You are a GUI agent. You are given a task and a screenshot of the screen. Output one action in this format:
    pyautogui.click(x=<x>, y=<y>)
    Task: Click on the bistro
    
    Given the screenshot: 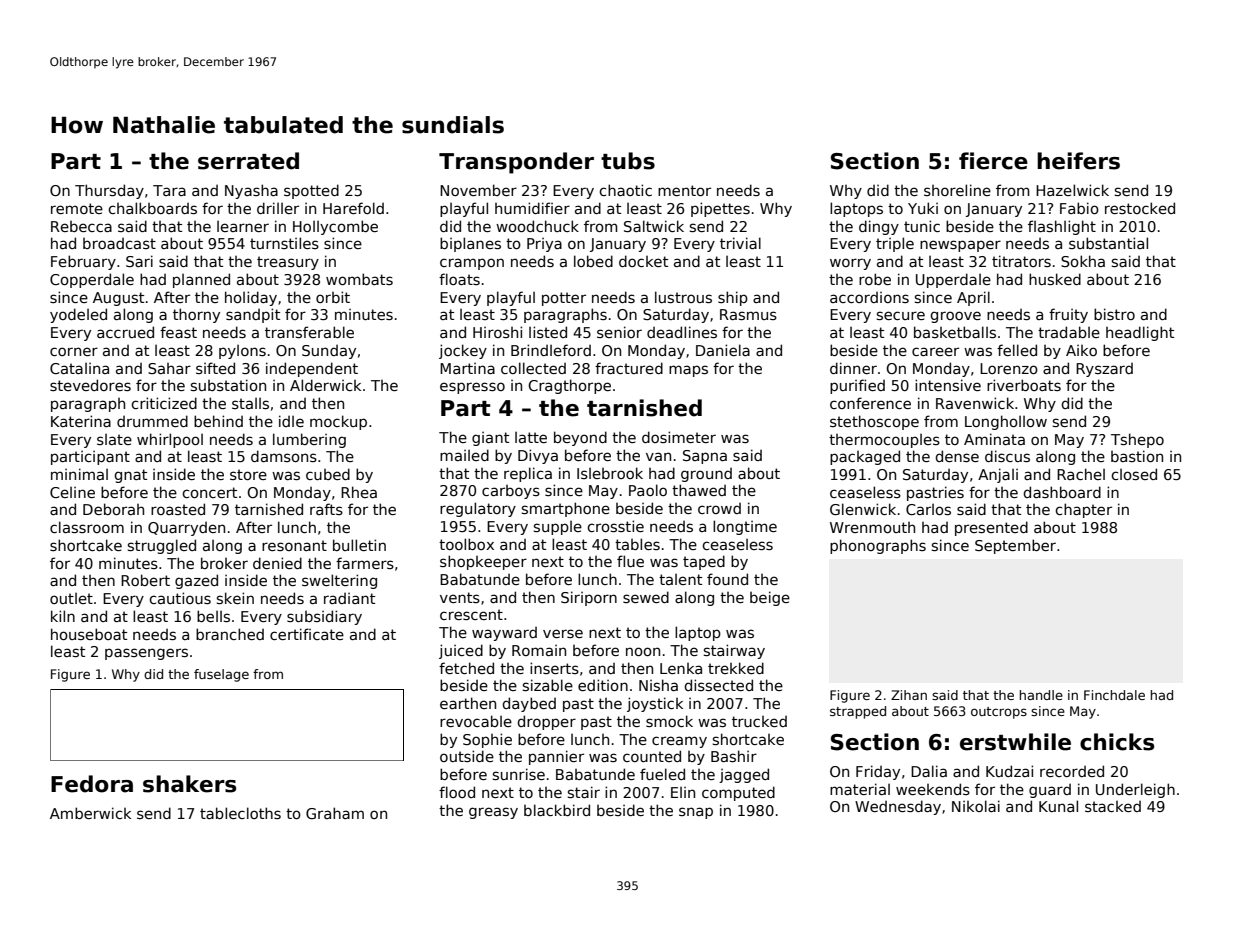 What is the action you would take?
    pyautogui.click(x=1114, y=314)
